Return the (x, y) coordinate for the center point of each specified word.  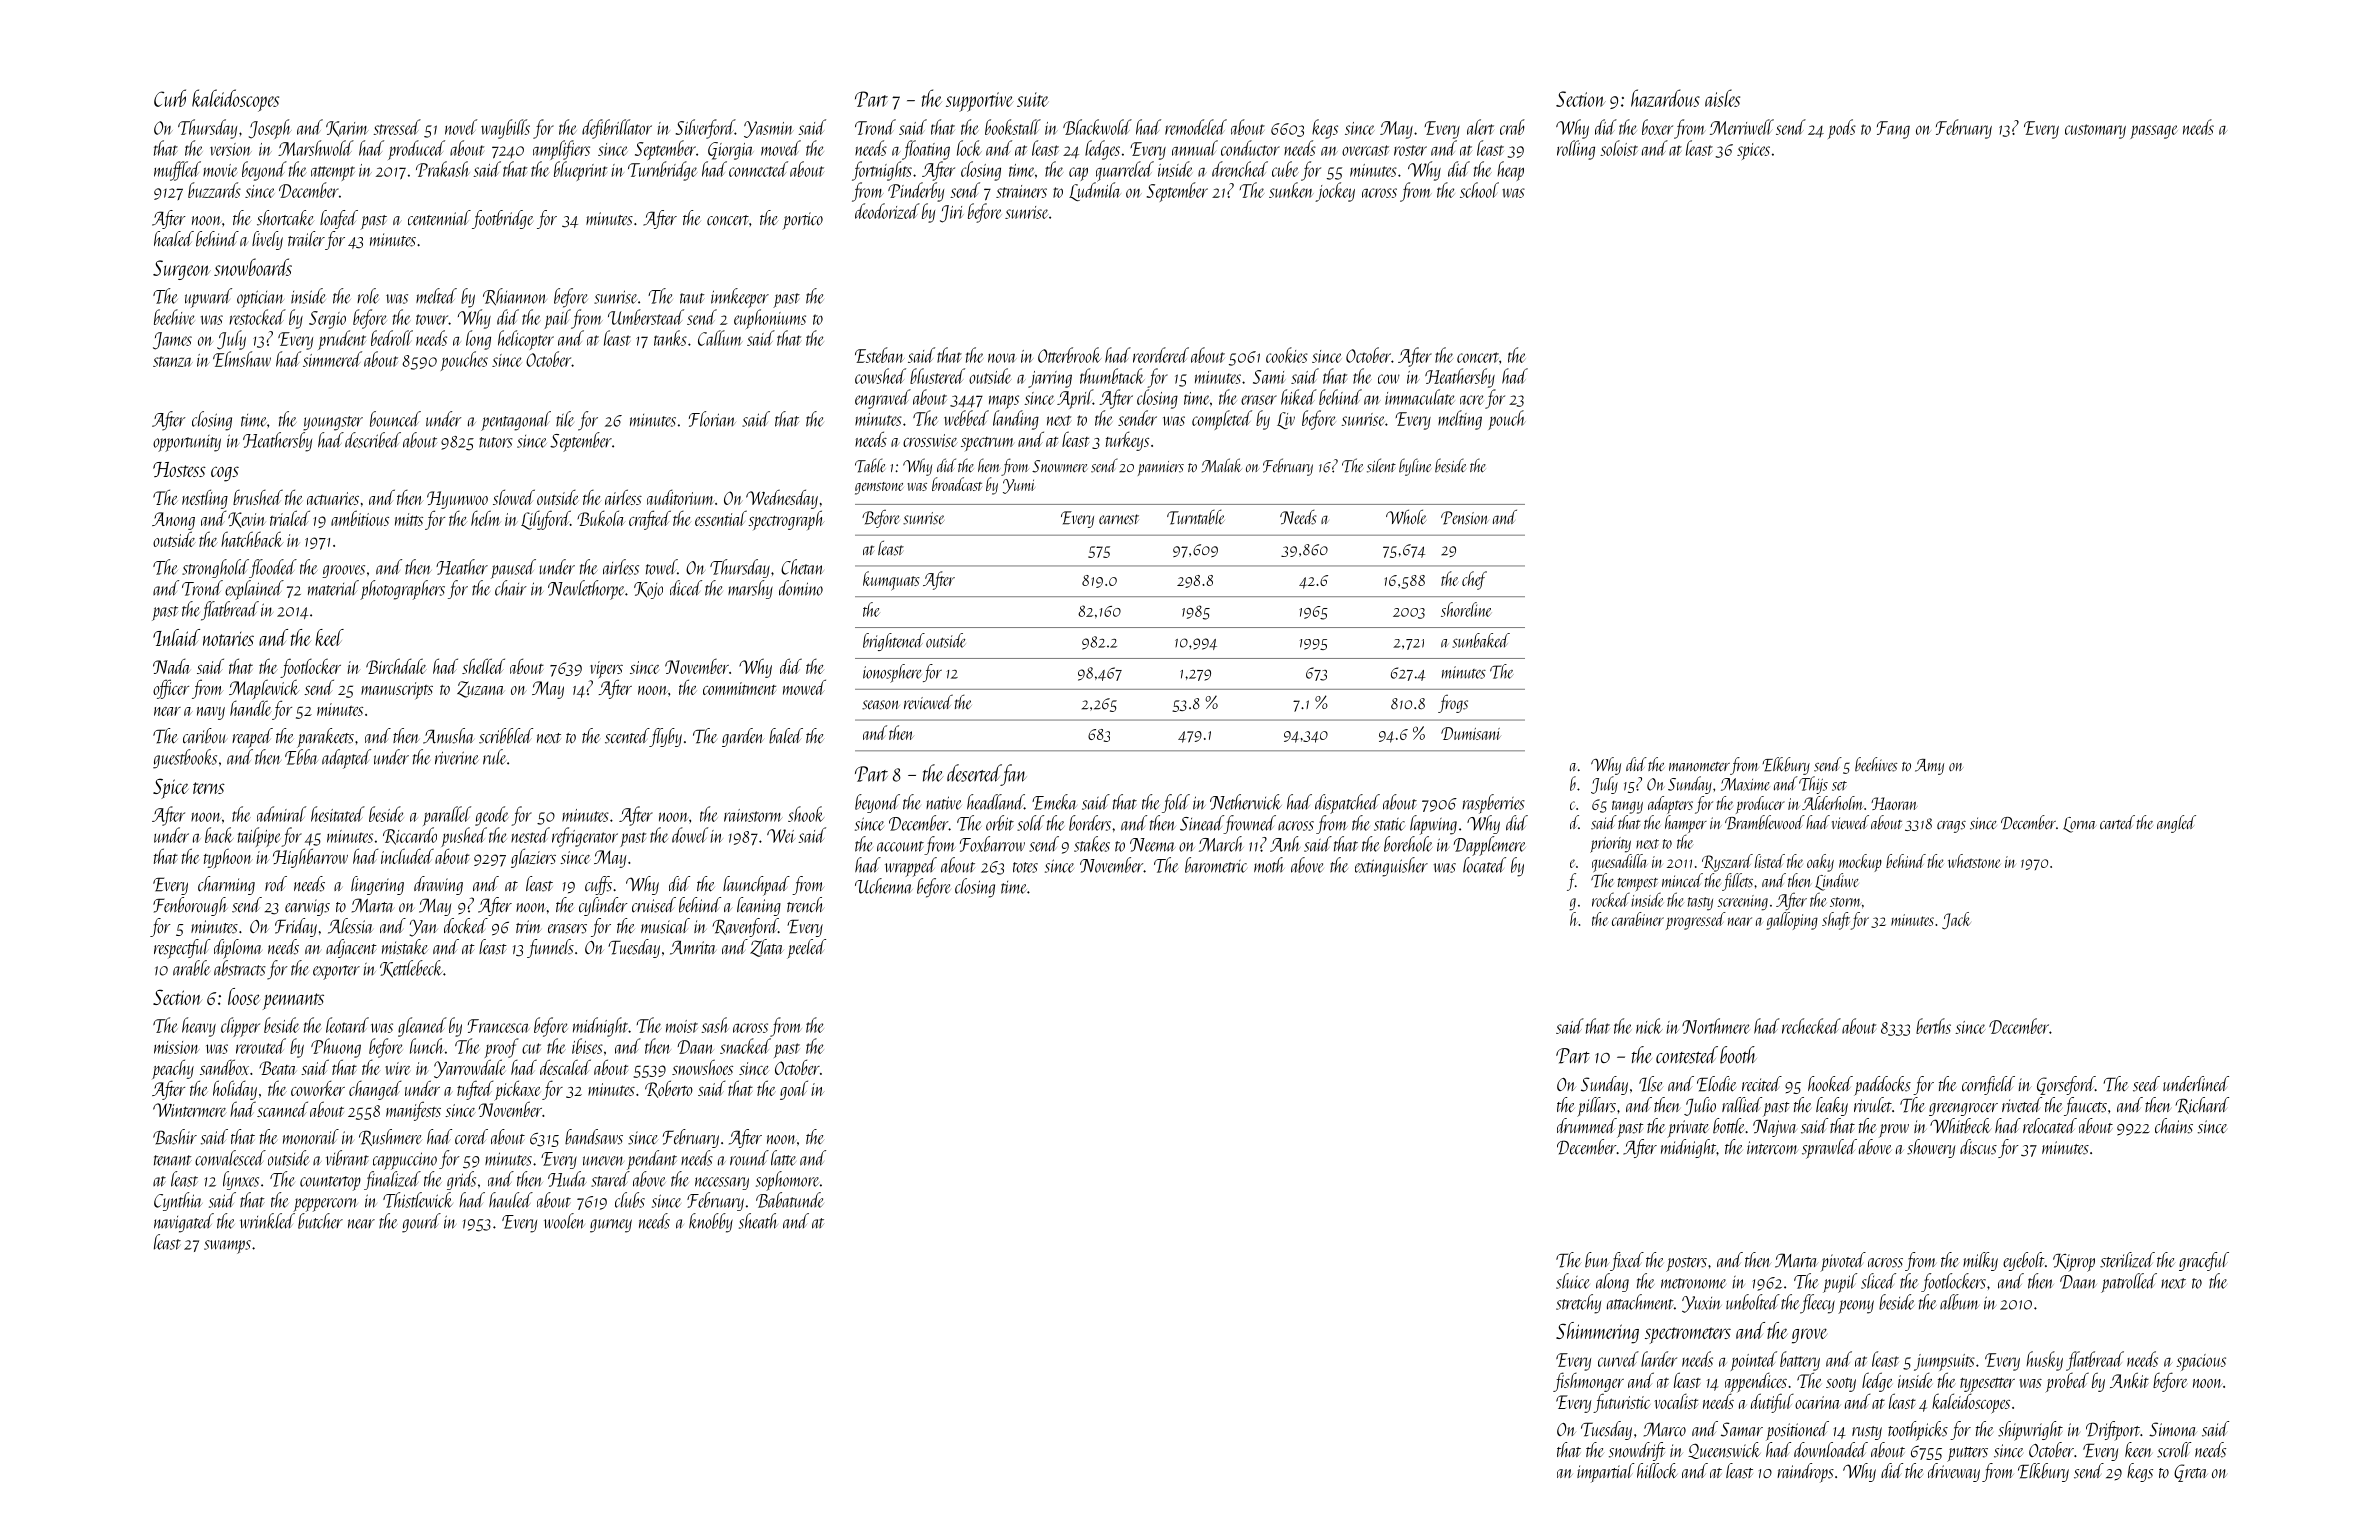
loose (244, 996)
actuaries (333, 498)
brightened (894, 642)
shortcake (285, 218)
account (900, 846)
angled (2176, 824)
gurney (611, 1226)
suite (1032, 99)
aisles (1722, 98)
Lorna (2079, 825)
